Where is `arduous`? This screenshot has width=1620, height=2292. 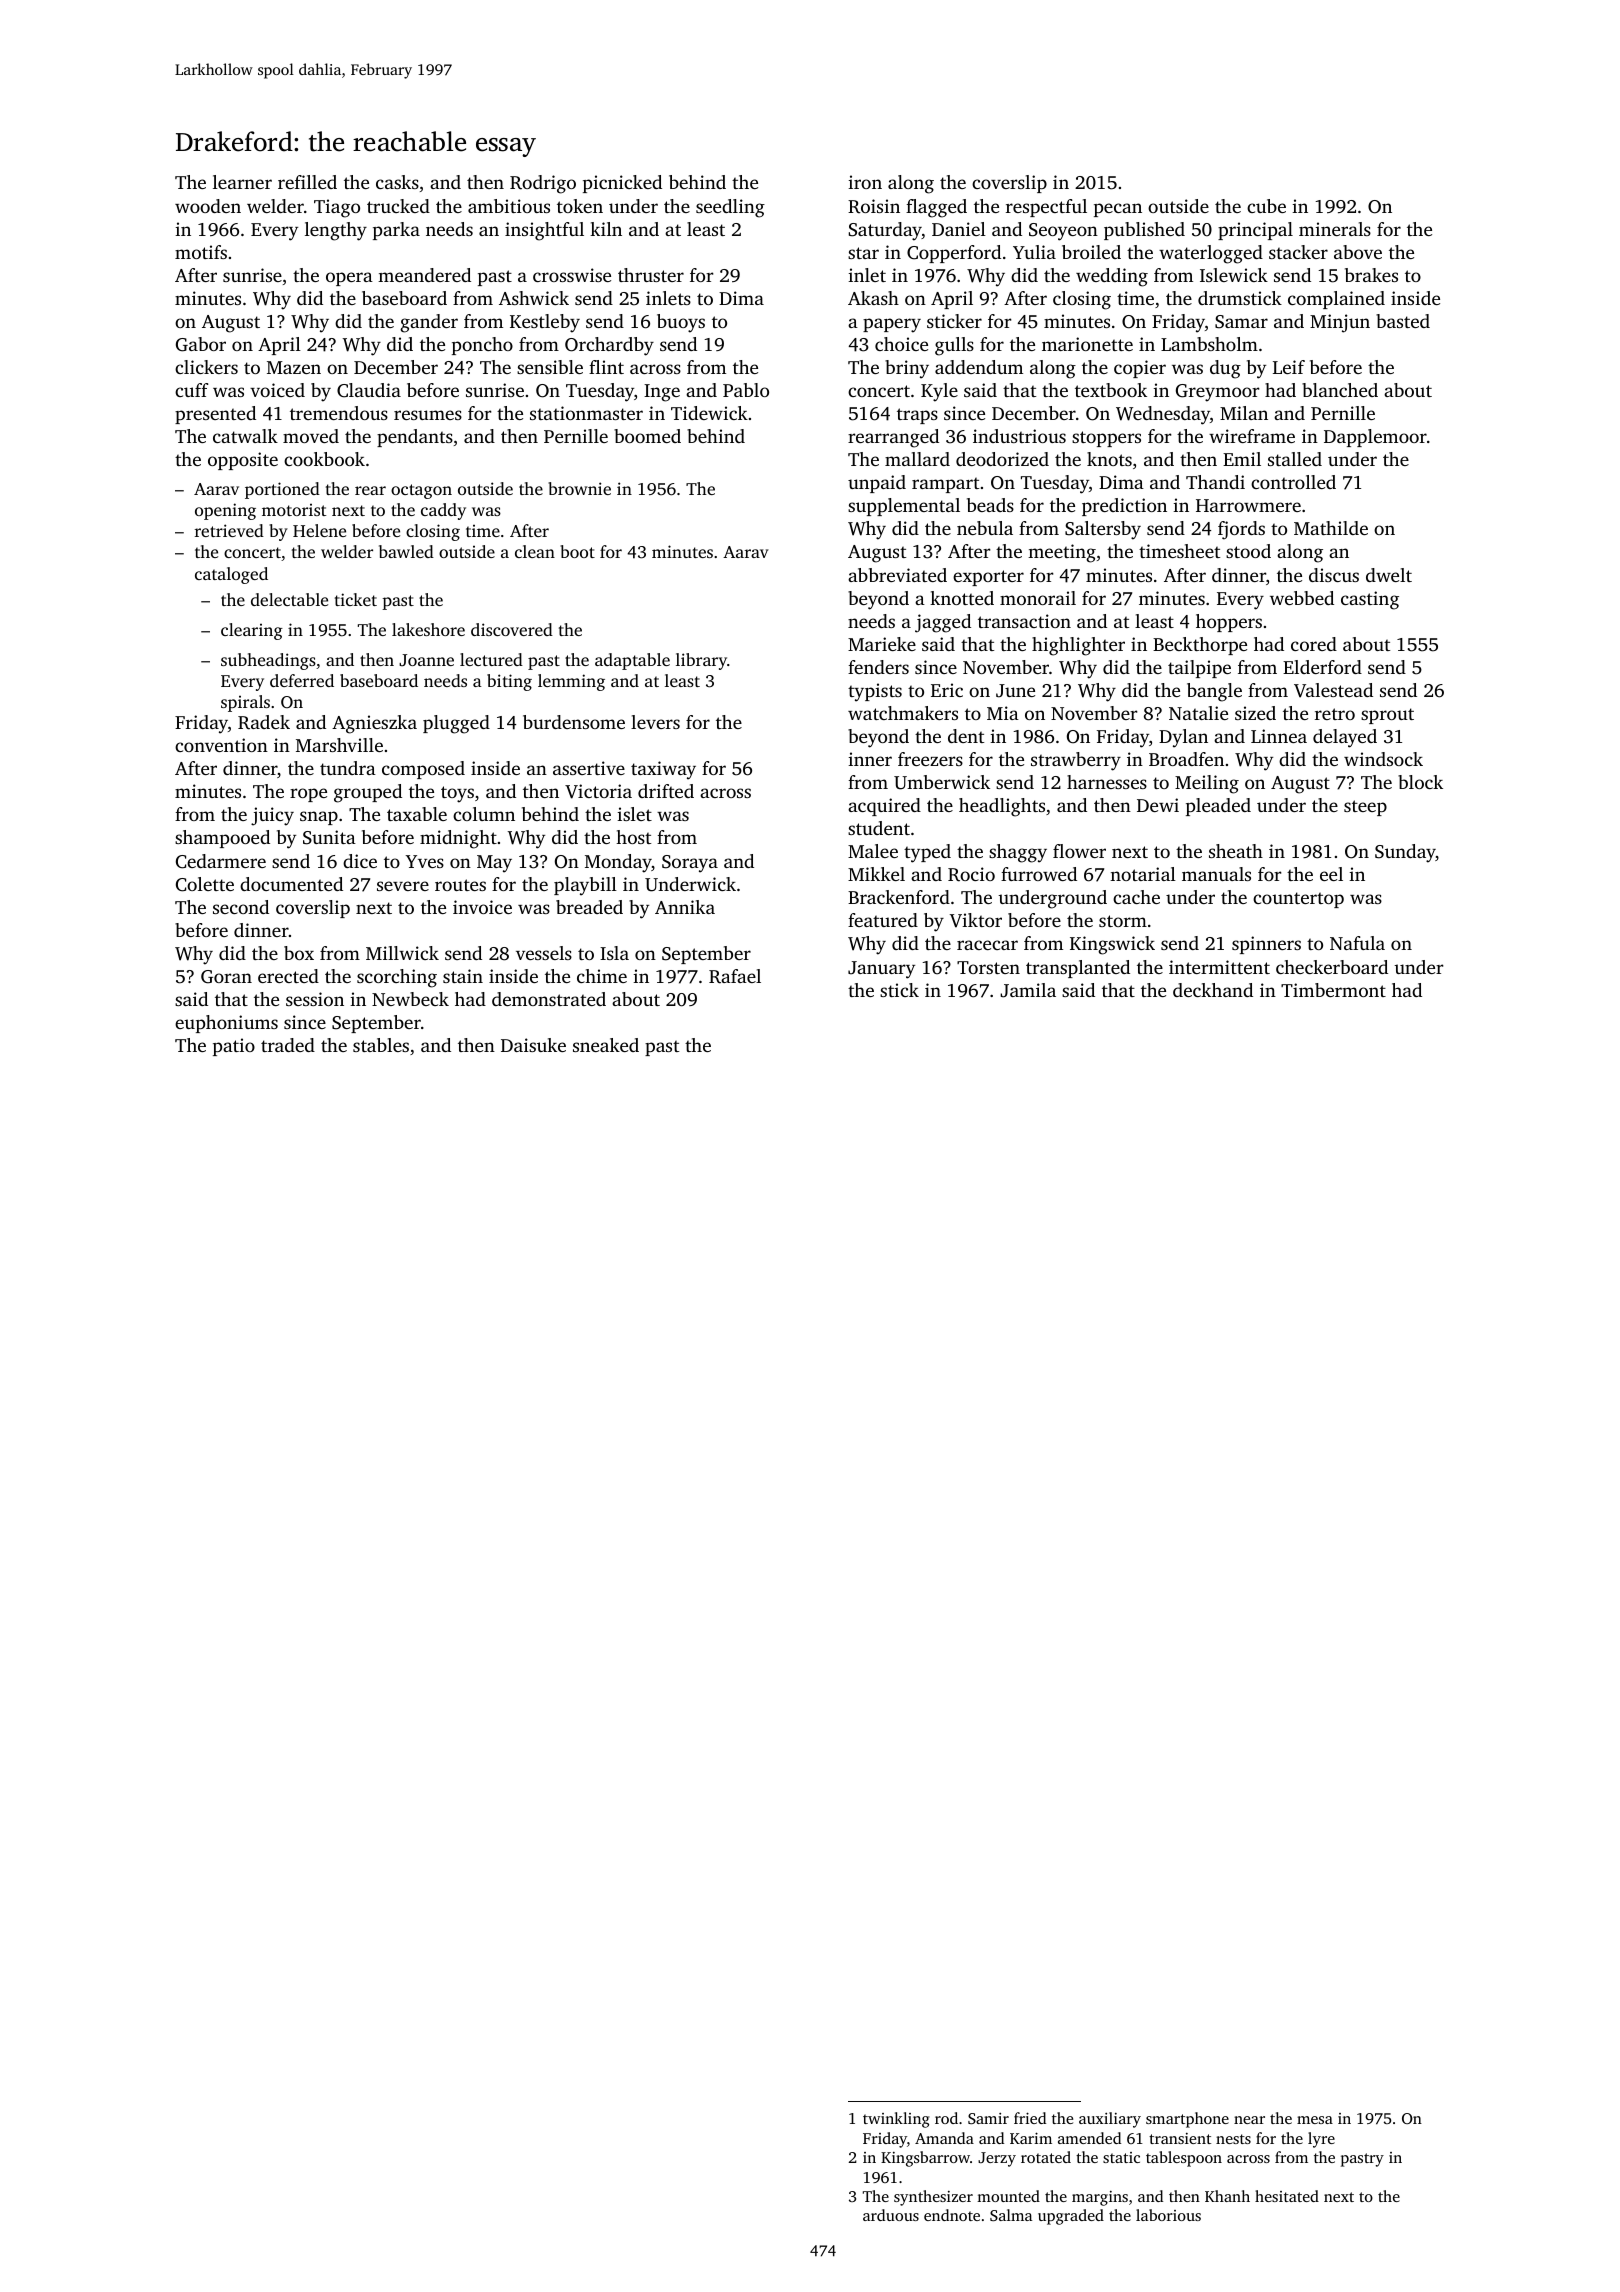
arduous is located at coordinates (891, 2215).
